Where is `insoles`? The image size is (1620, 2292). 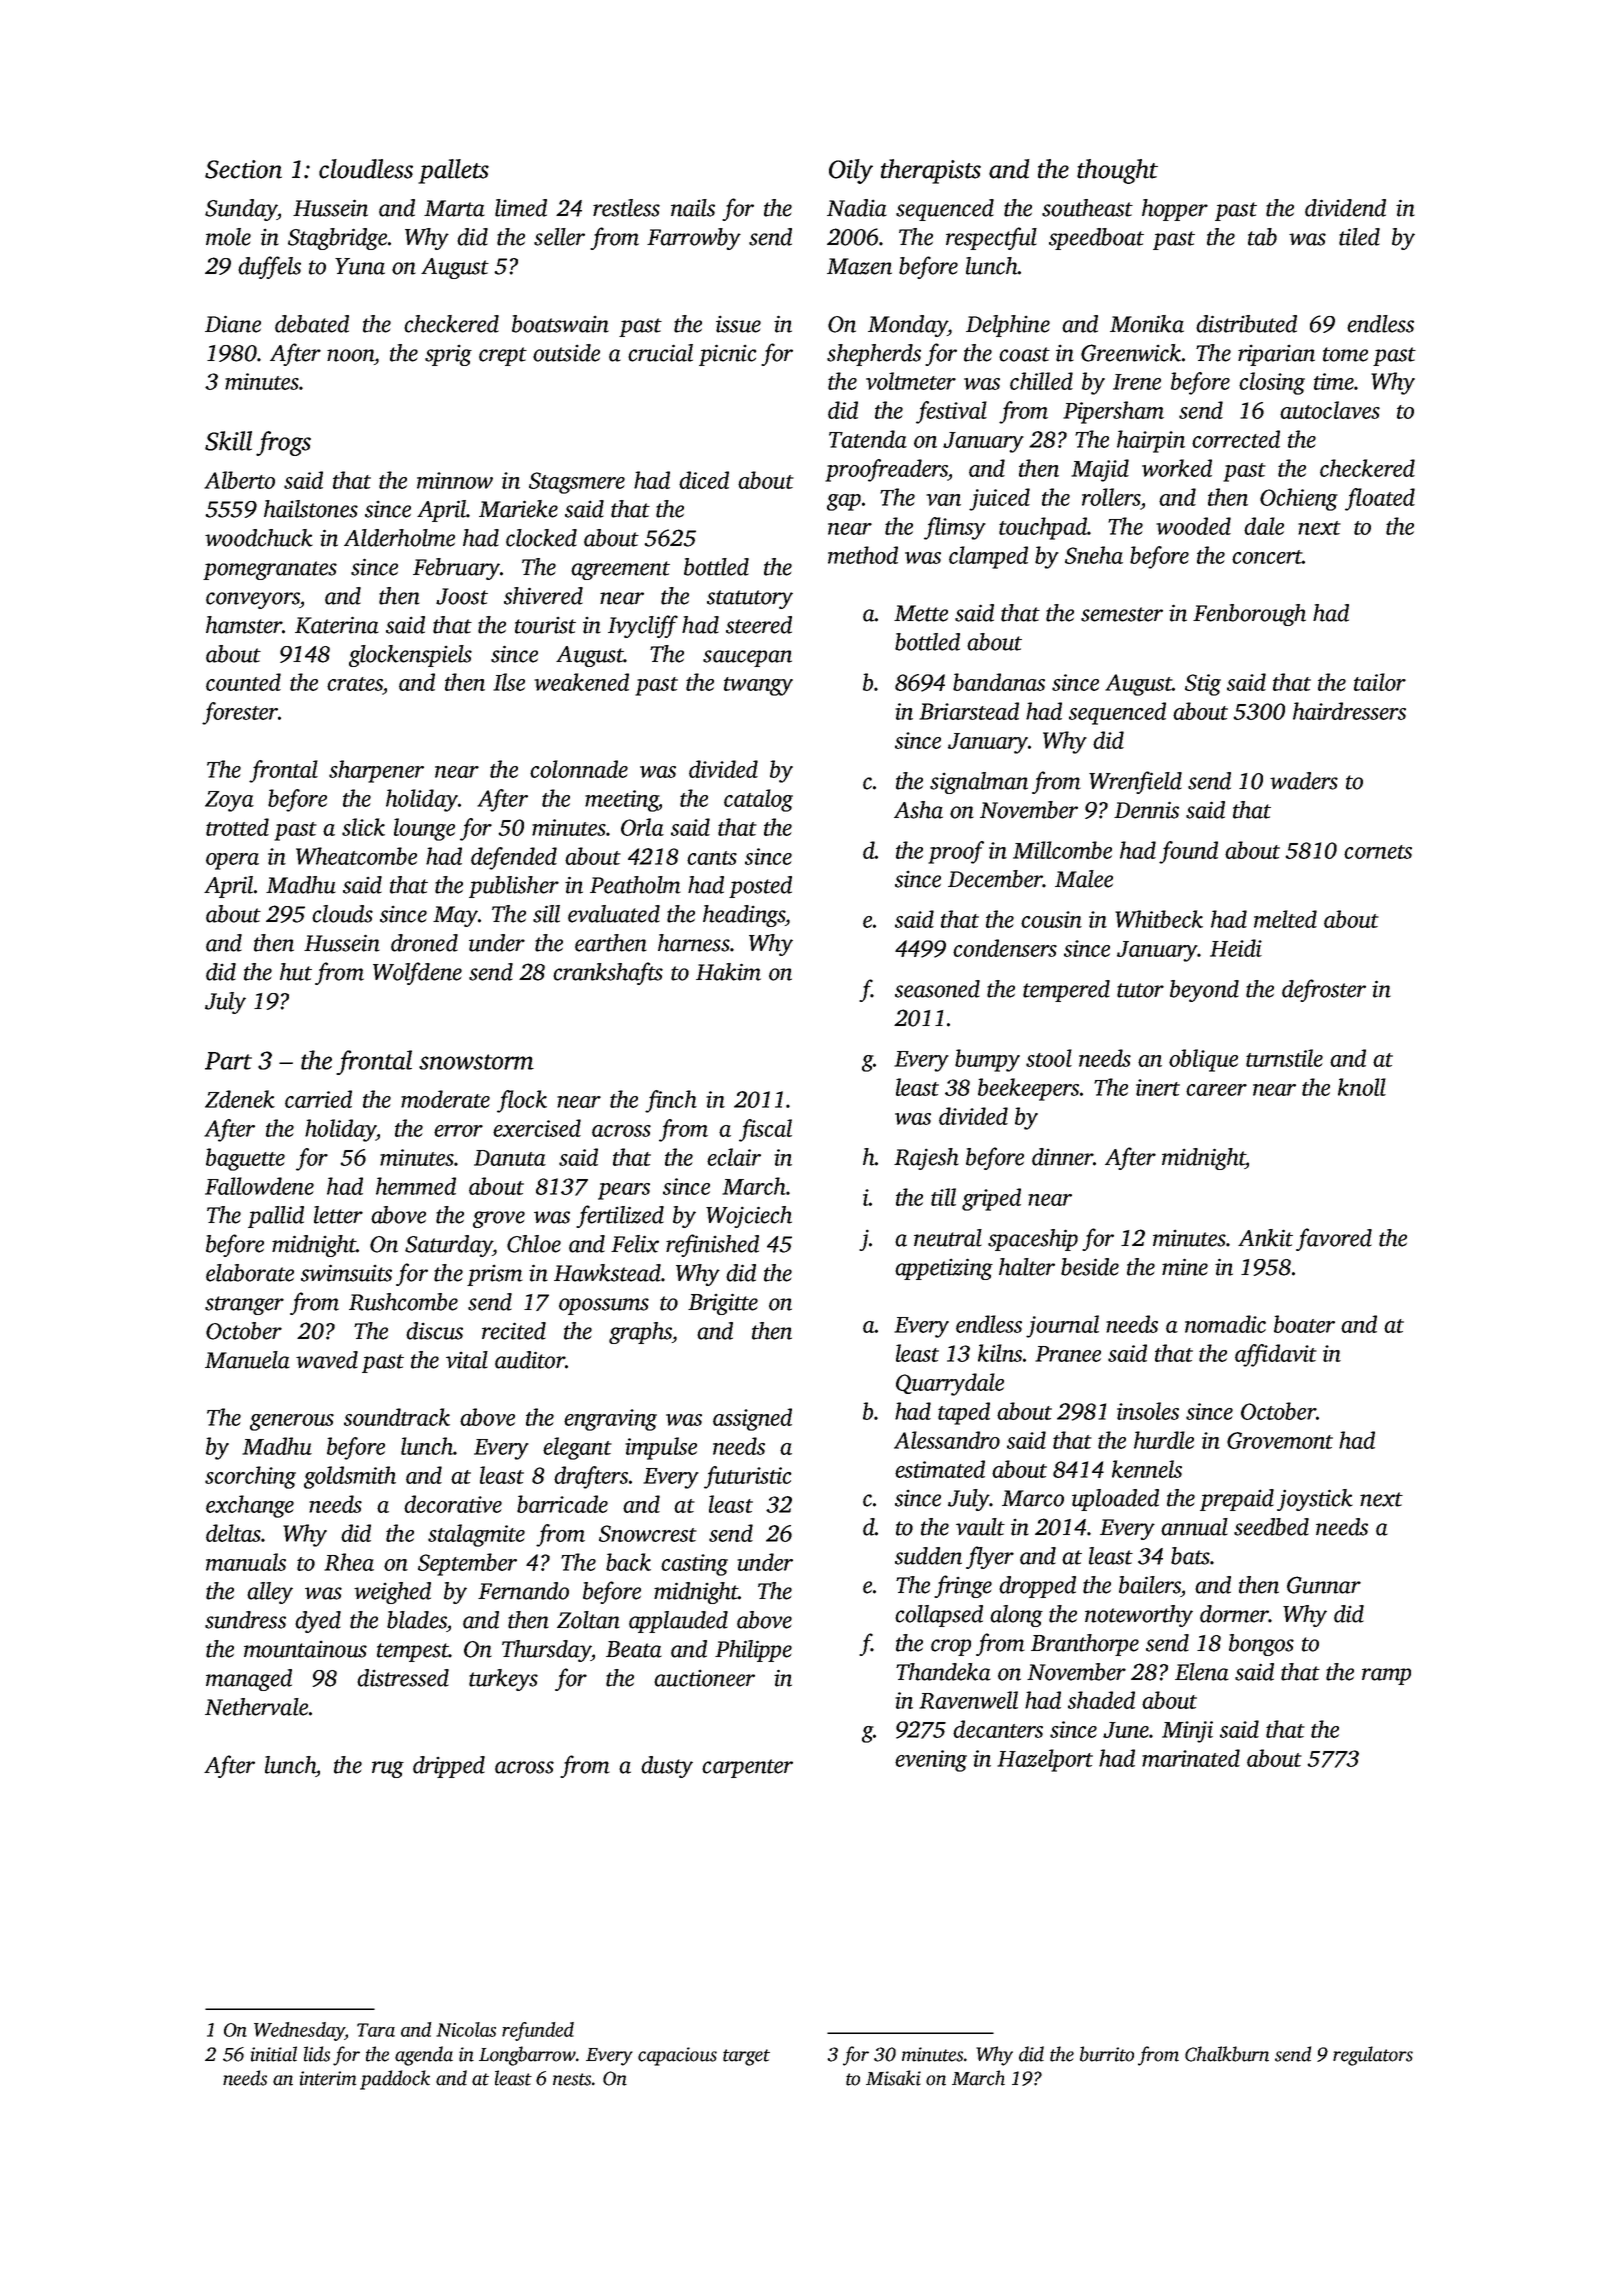
insoles is located at coordinates (1148, 1411).
